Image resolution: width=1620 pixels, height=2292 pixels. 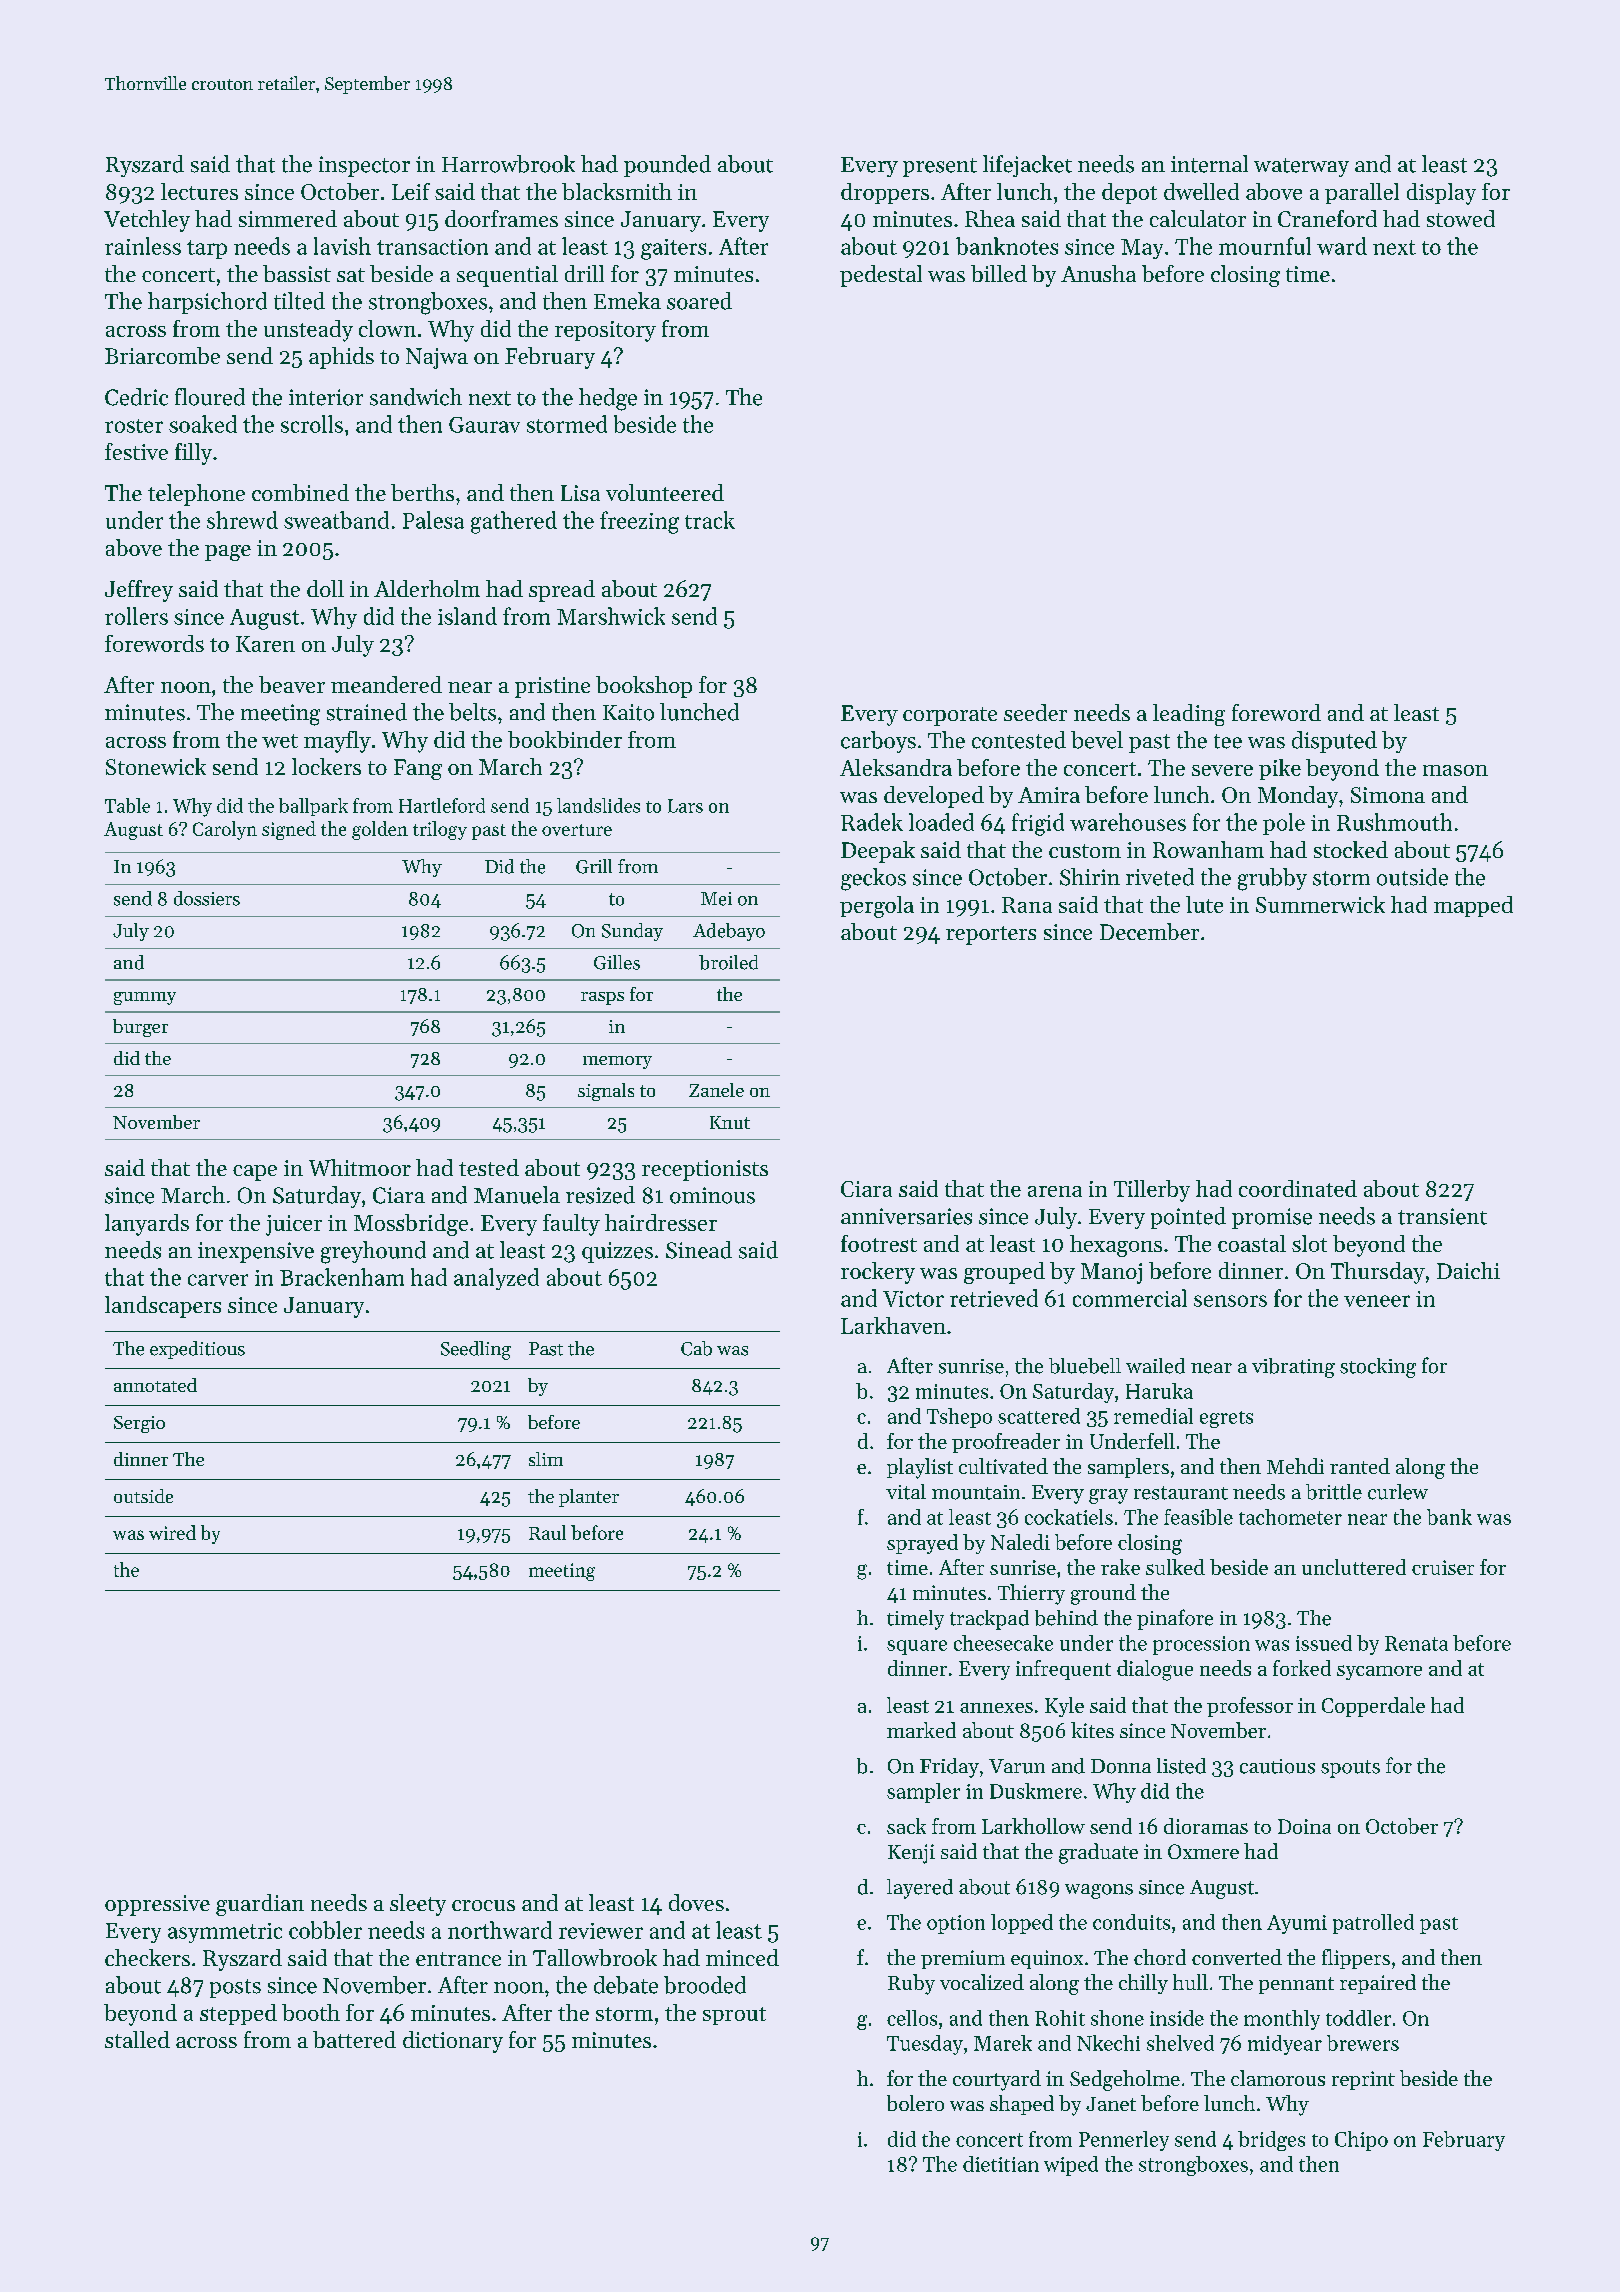 I want to click on riveted, so click(x=1160, y=877).
